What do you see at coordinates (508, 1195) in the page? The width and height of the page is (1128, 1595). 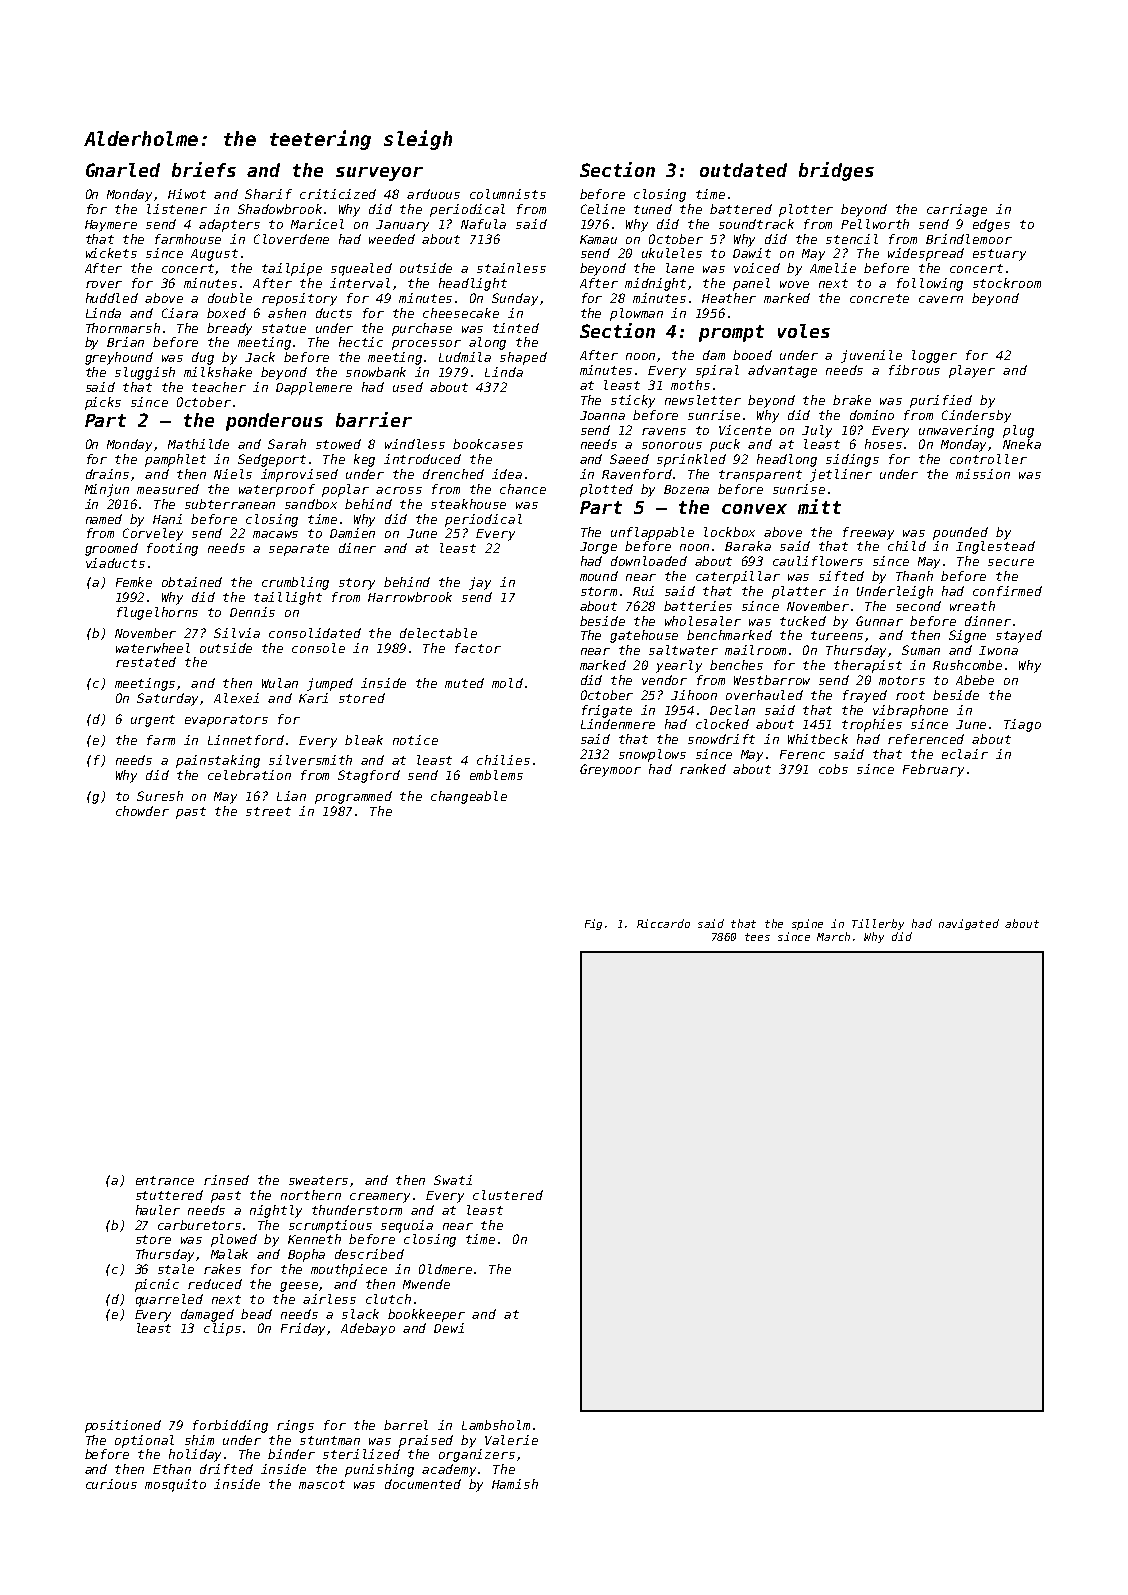 I see `clustered` at bounding box center [508, 1195].
